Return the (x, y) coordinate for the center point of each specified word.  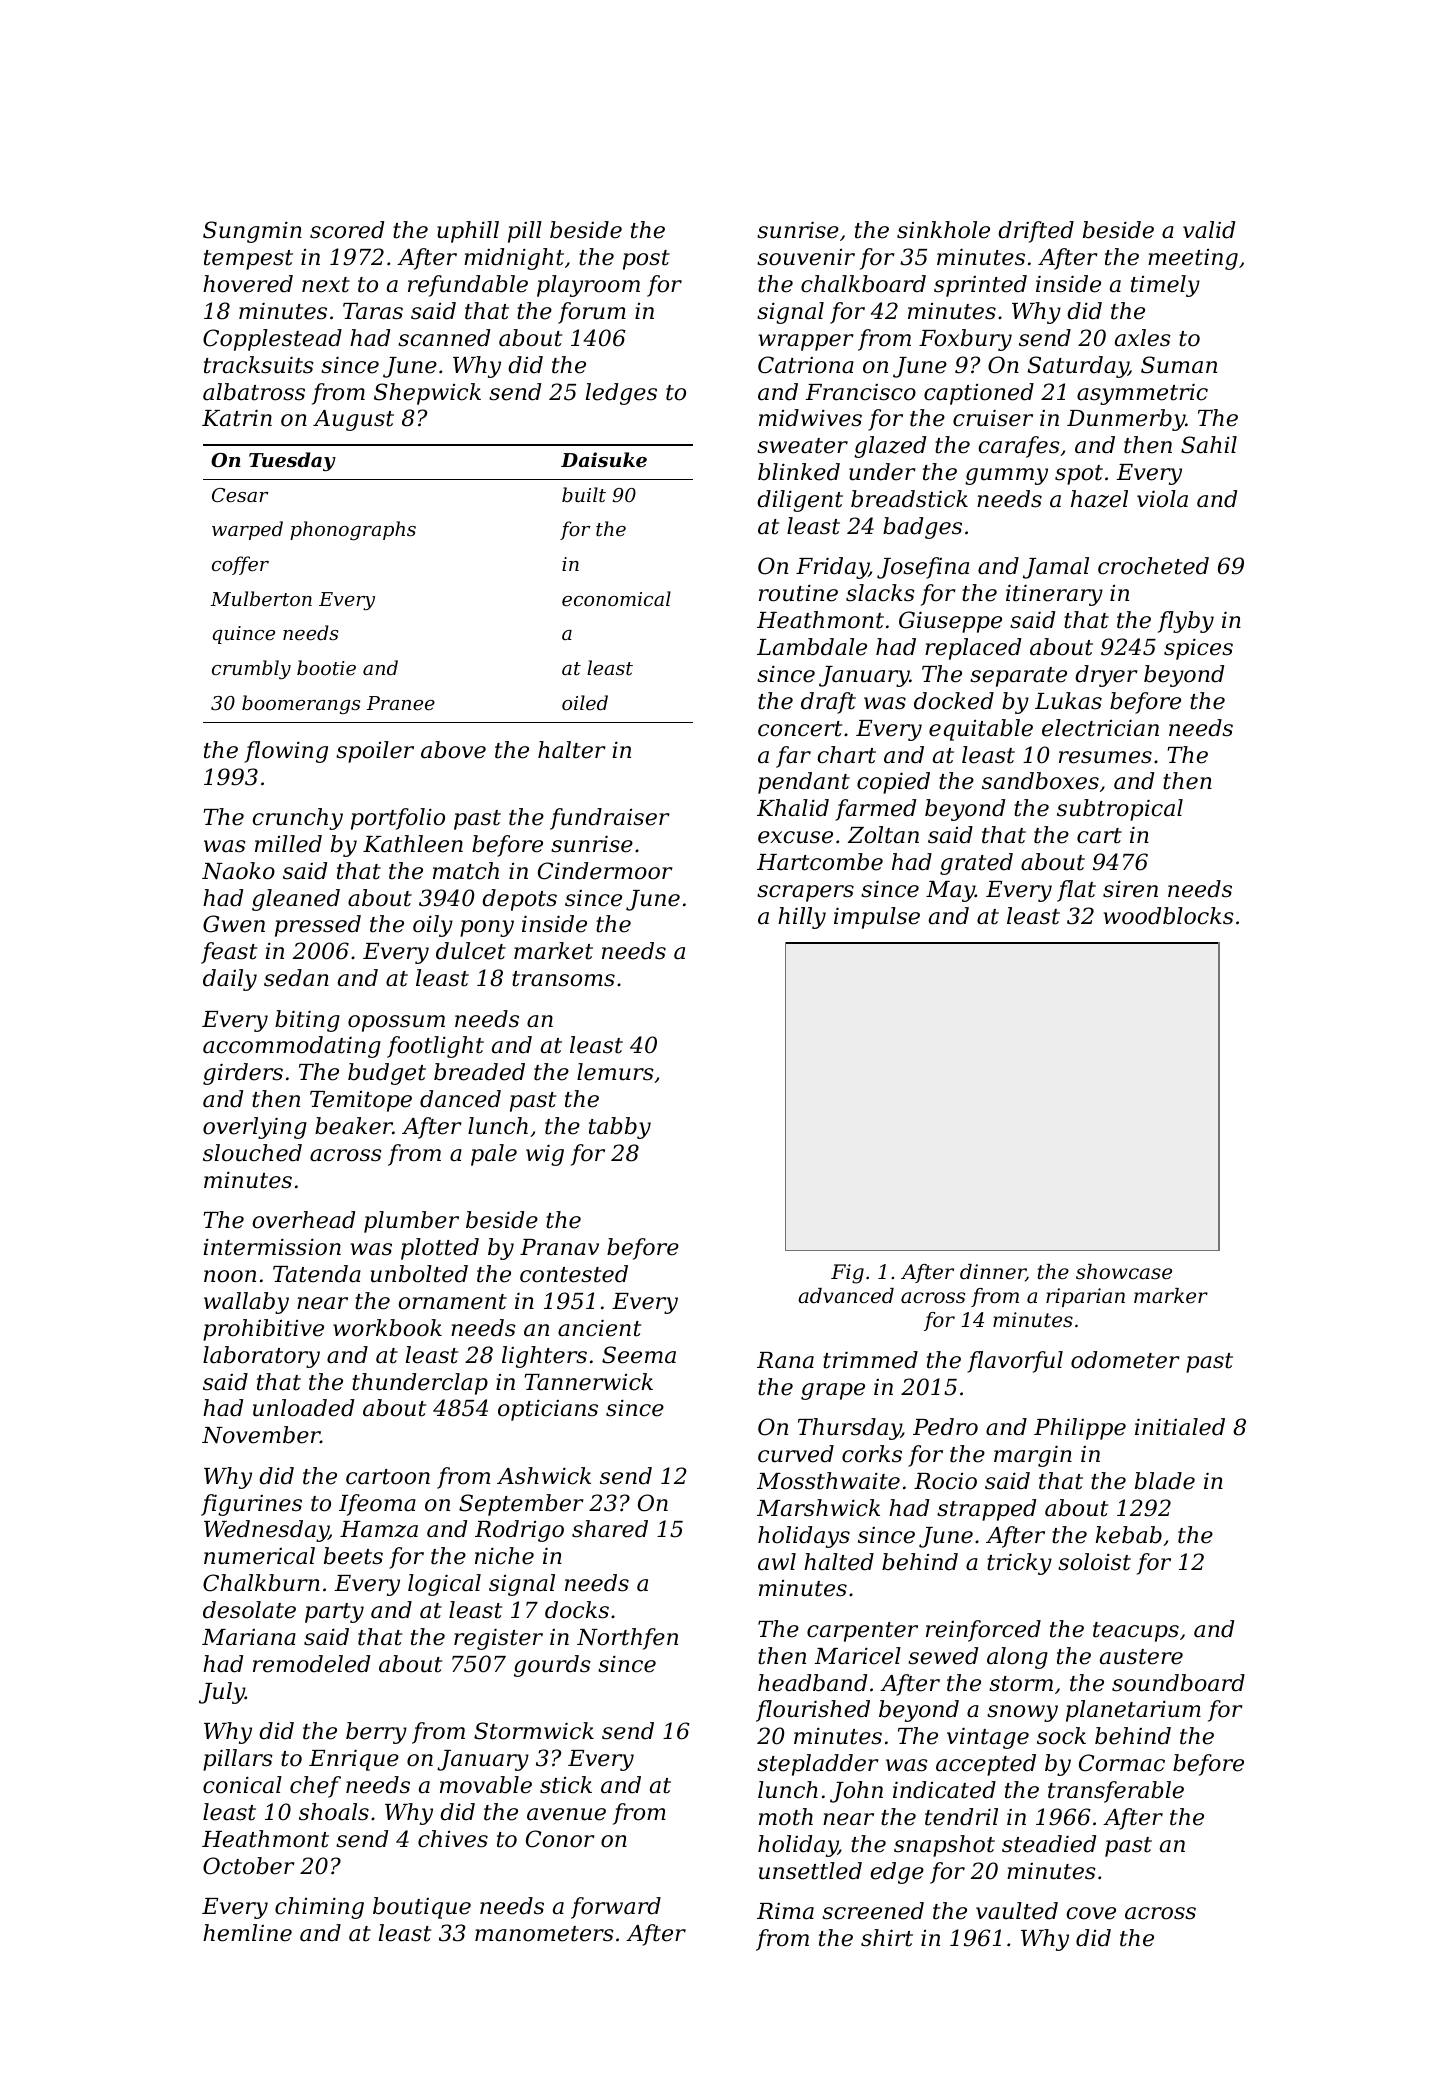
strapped (986, 1510)
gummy (1006, 476)
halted (839, 1562)
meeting (1193, 259)
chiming (319, 1908)
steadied (1049, 1844)
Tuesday (292, 461)
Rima (785, 1911)
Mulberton (261, 598)
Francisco (861, 392)
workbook (387, 1328)
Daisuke (604, 459)
